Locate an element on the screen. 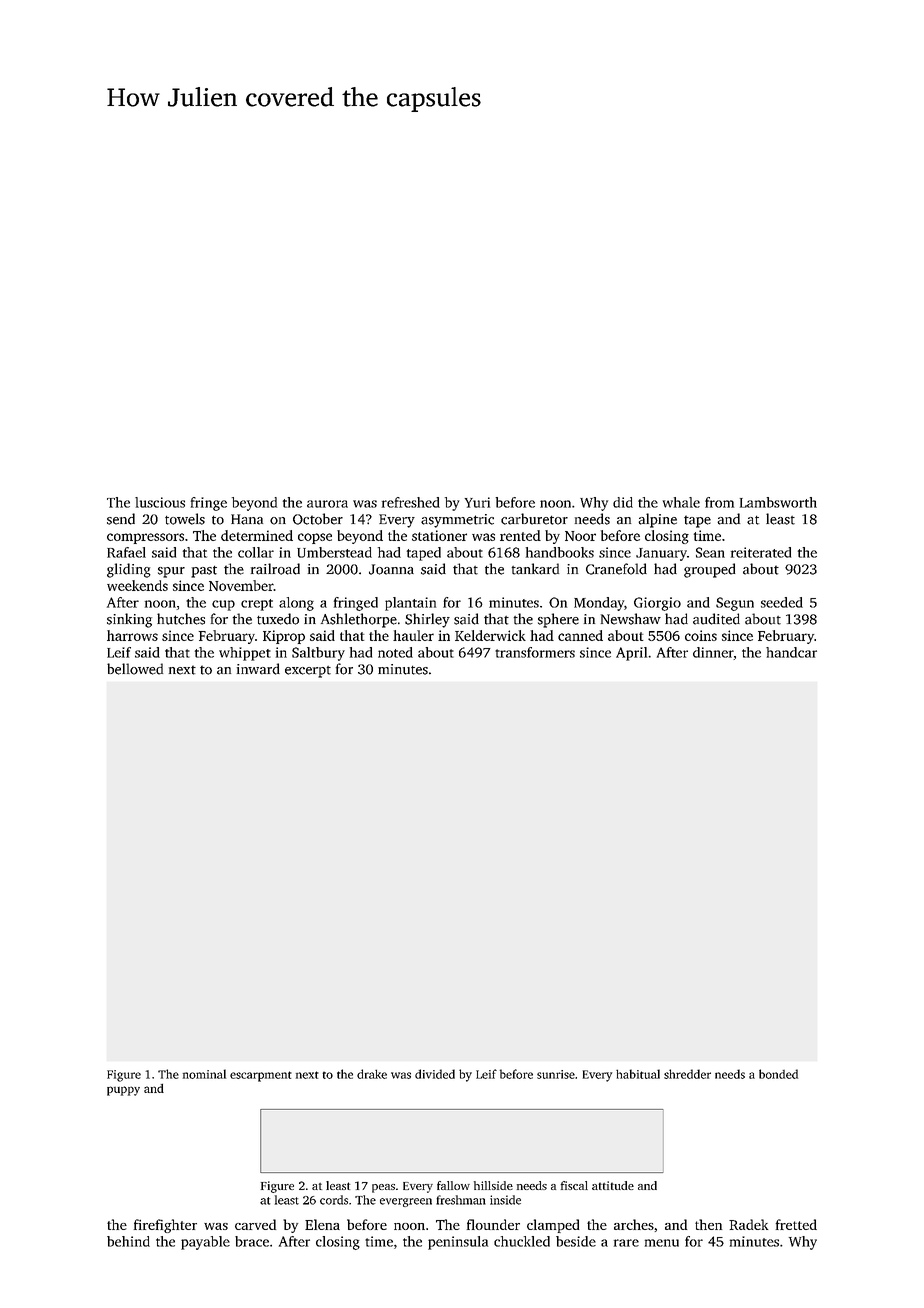 This screenshot has width=924, height=1308. carved is located at coordinates (255, 1224).
